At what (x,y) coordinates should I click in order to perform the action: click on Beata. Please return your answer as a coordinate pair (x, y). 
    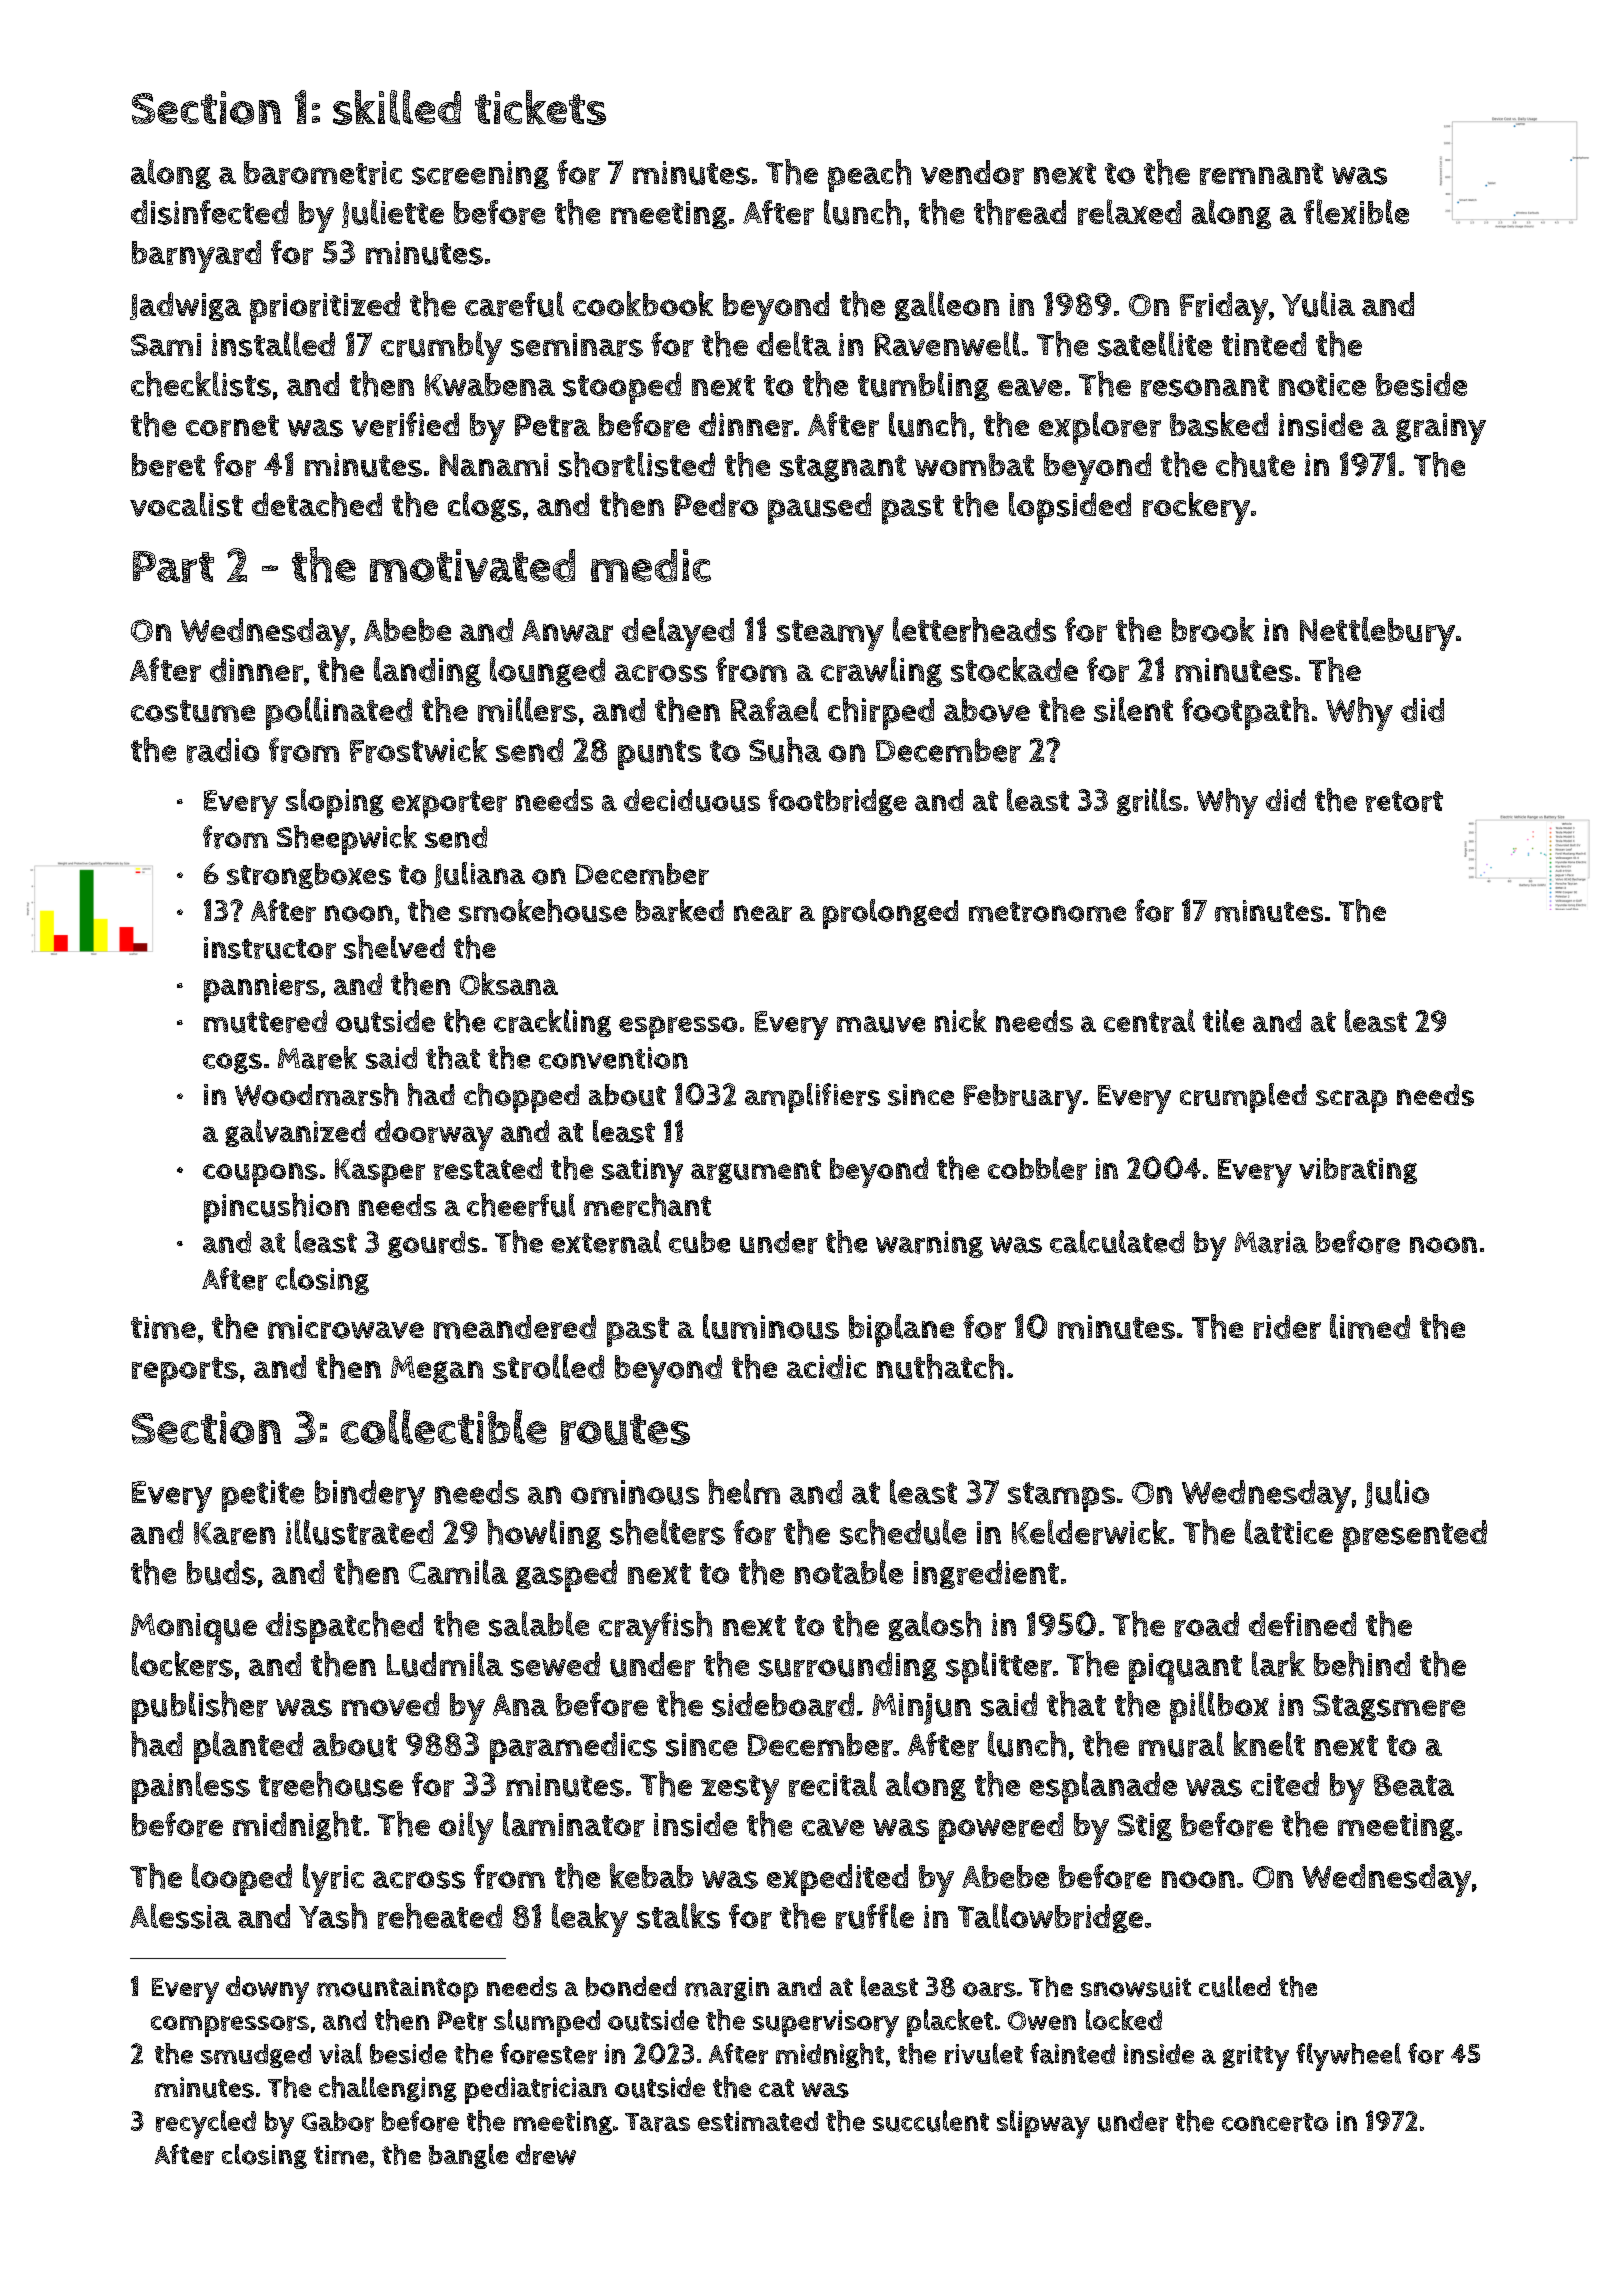
    Looking at the image, I should click on (1414, 1785).
